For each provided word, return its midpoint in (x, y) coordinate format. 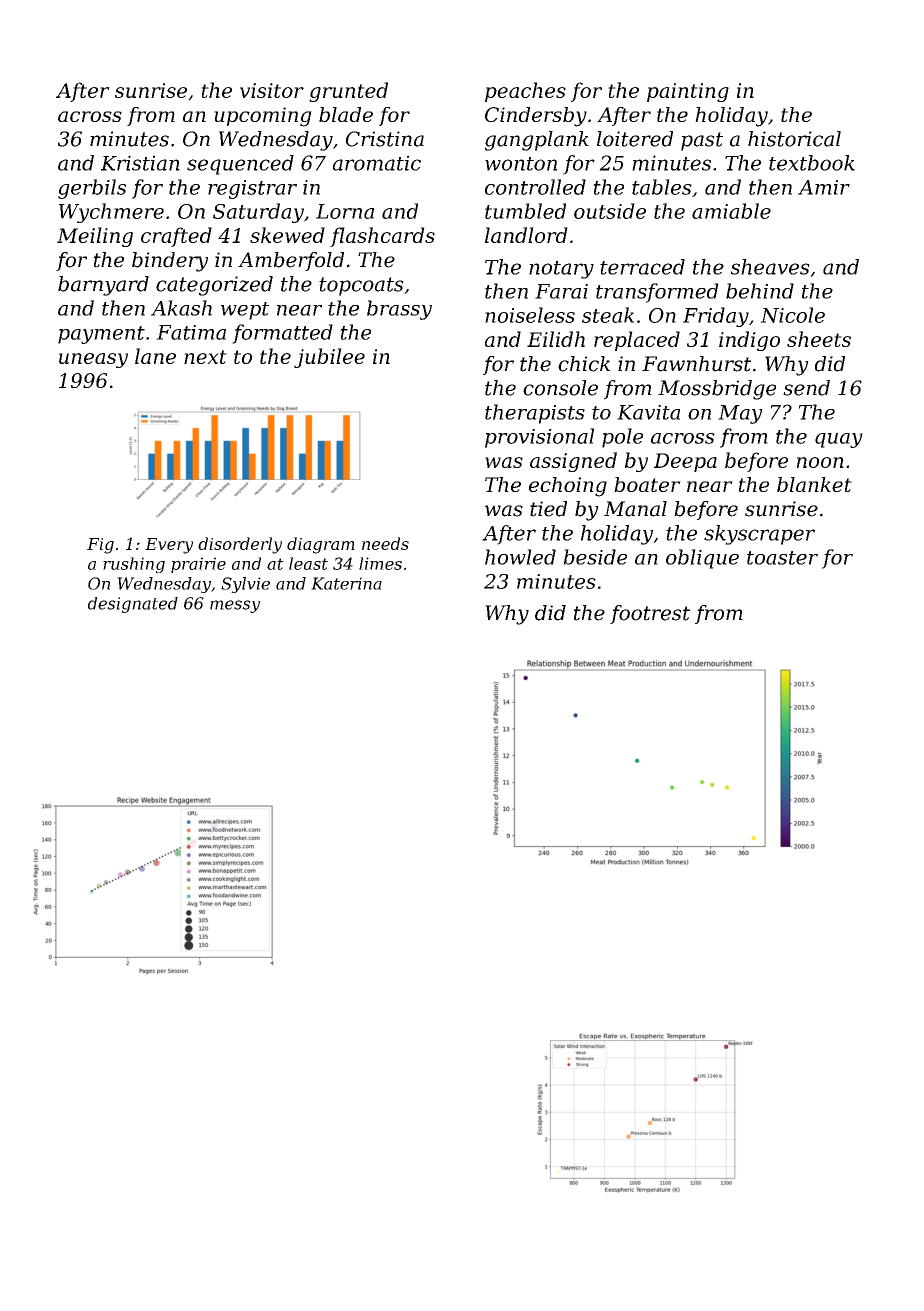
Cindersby (536, 117)
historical (794, 139)
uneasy (93, 360)
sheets (819, 339)
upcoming (263, 117)
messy (235, 606)
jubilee (329, 358)
